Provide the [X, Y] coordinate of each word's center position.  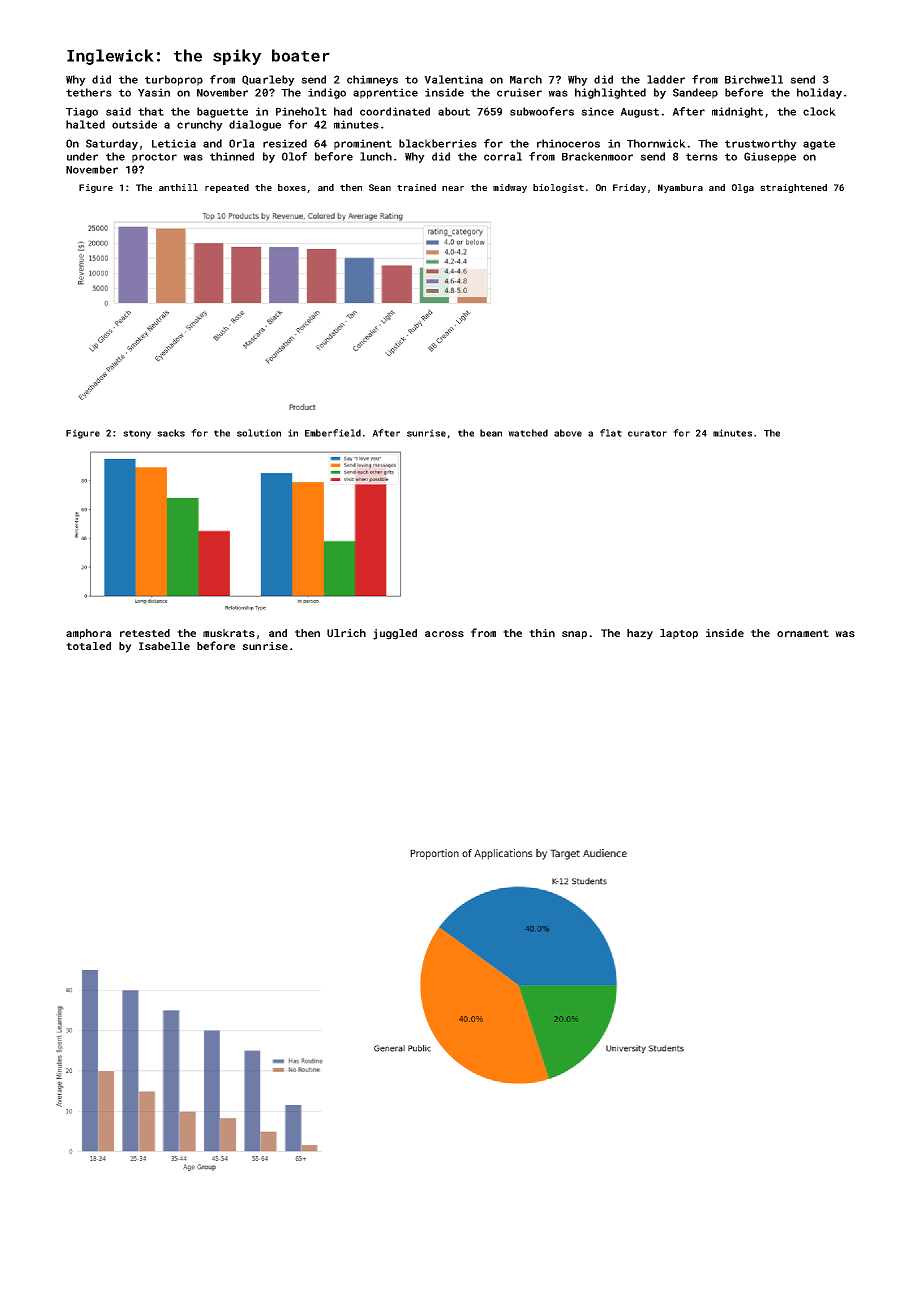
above [568, 433]
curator [647, 433]
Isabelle [164, 646]
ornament [803, 633]
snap [574, 635]
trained [416, 187]
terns [702, 157]
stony [137, 434]
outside [134, 124]
